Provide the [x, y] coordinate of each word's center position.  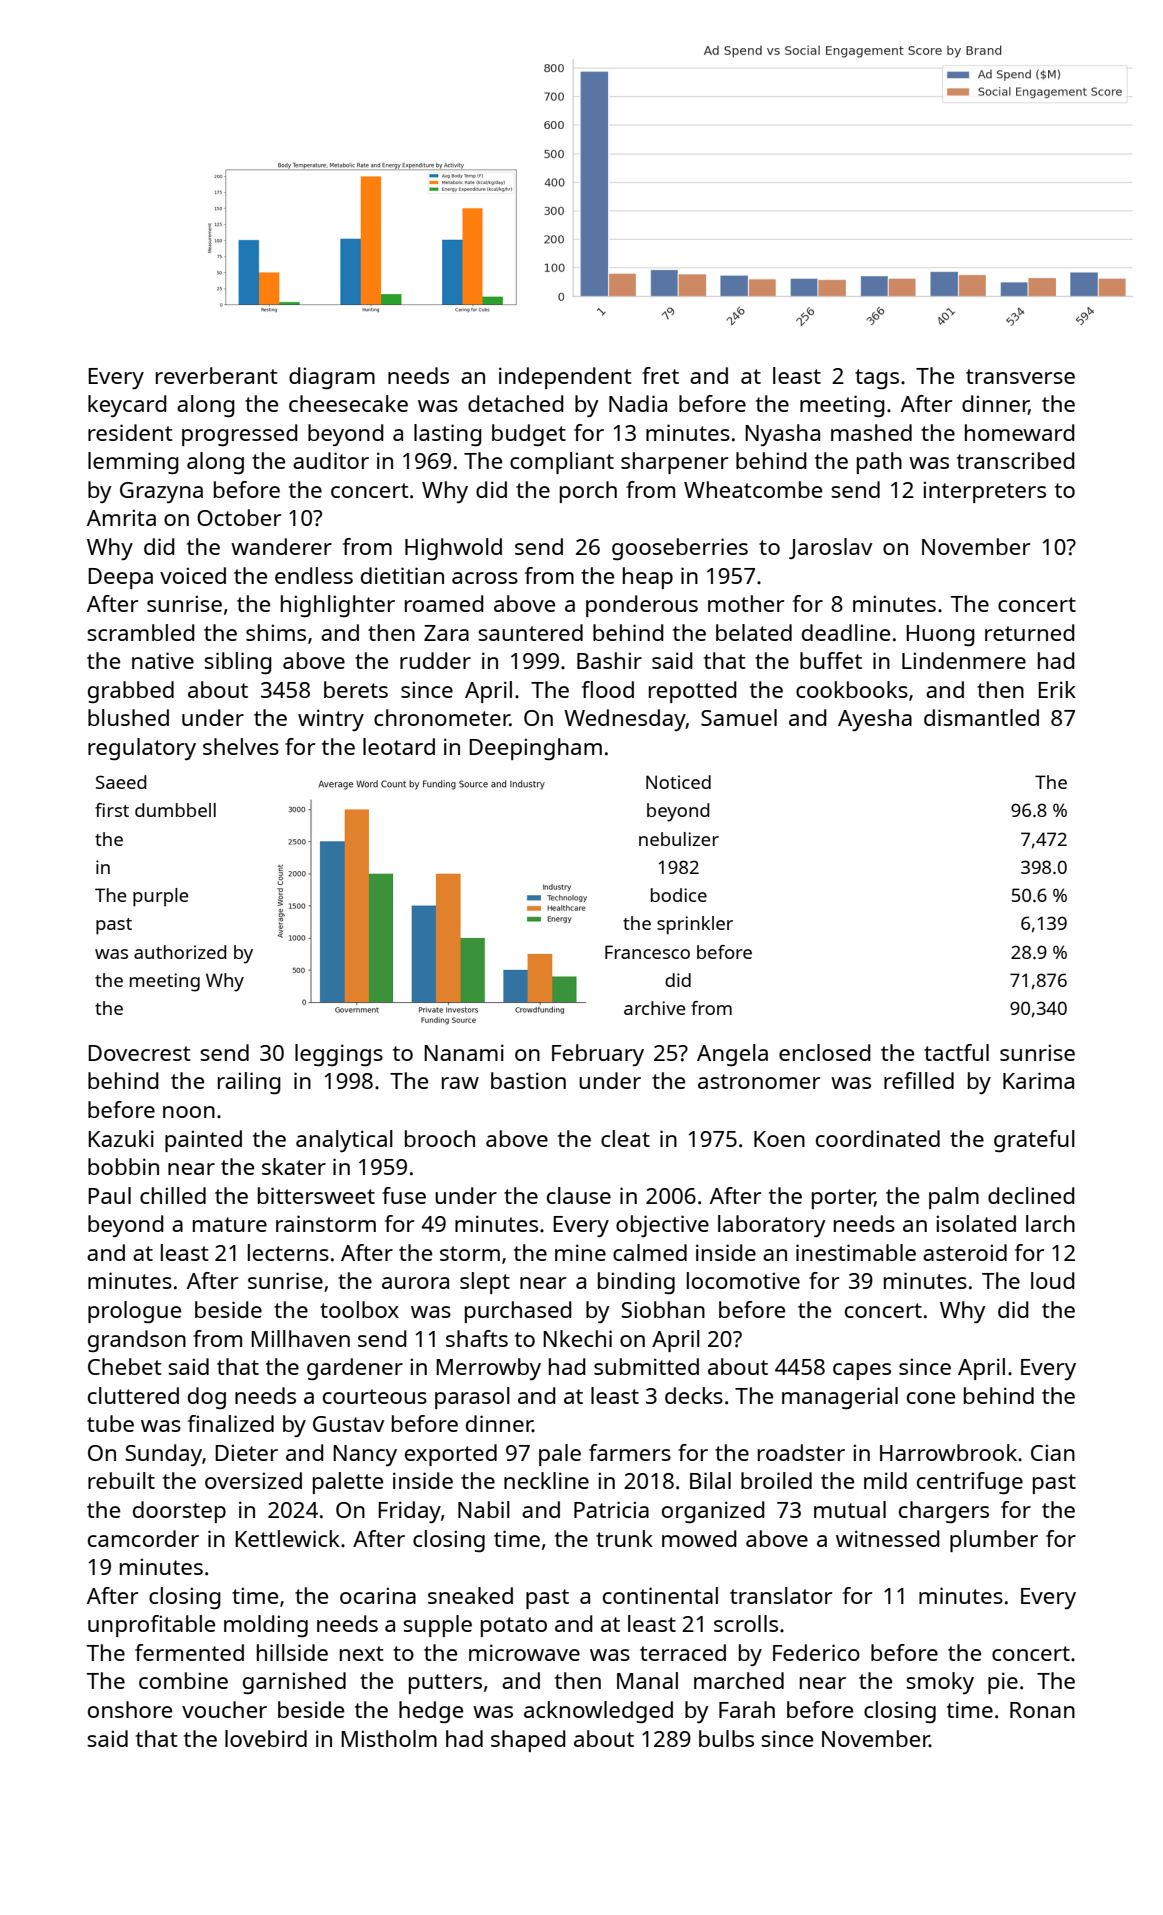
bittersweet [316, 1195]
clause [579, 1195]
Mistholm [389, 1738]
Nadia [638, 403]
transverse [1020, 376]
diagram [332, 378]
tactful [956, 1052]
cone [931, 1398]
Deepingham [535, 749]
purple [161, 897]
